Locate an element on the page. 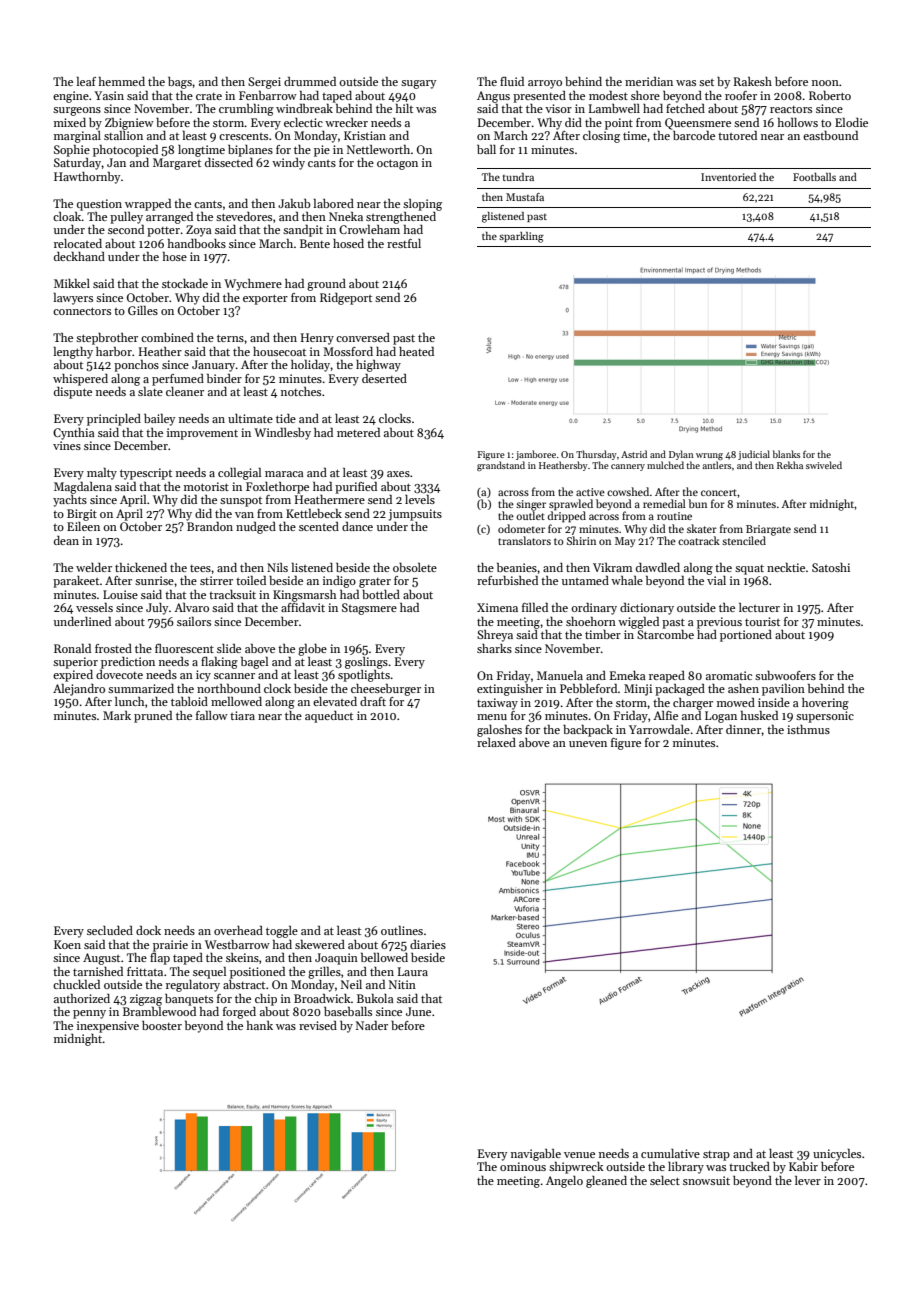 The height and width of the image is (1308, 924). extinguisher is located at coordinates (510, 690).
